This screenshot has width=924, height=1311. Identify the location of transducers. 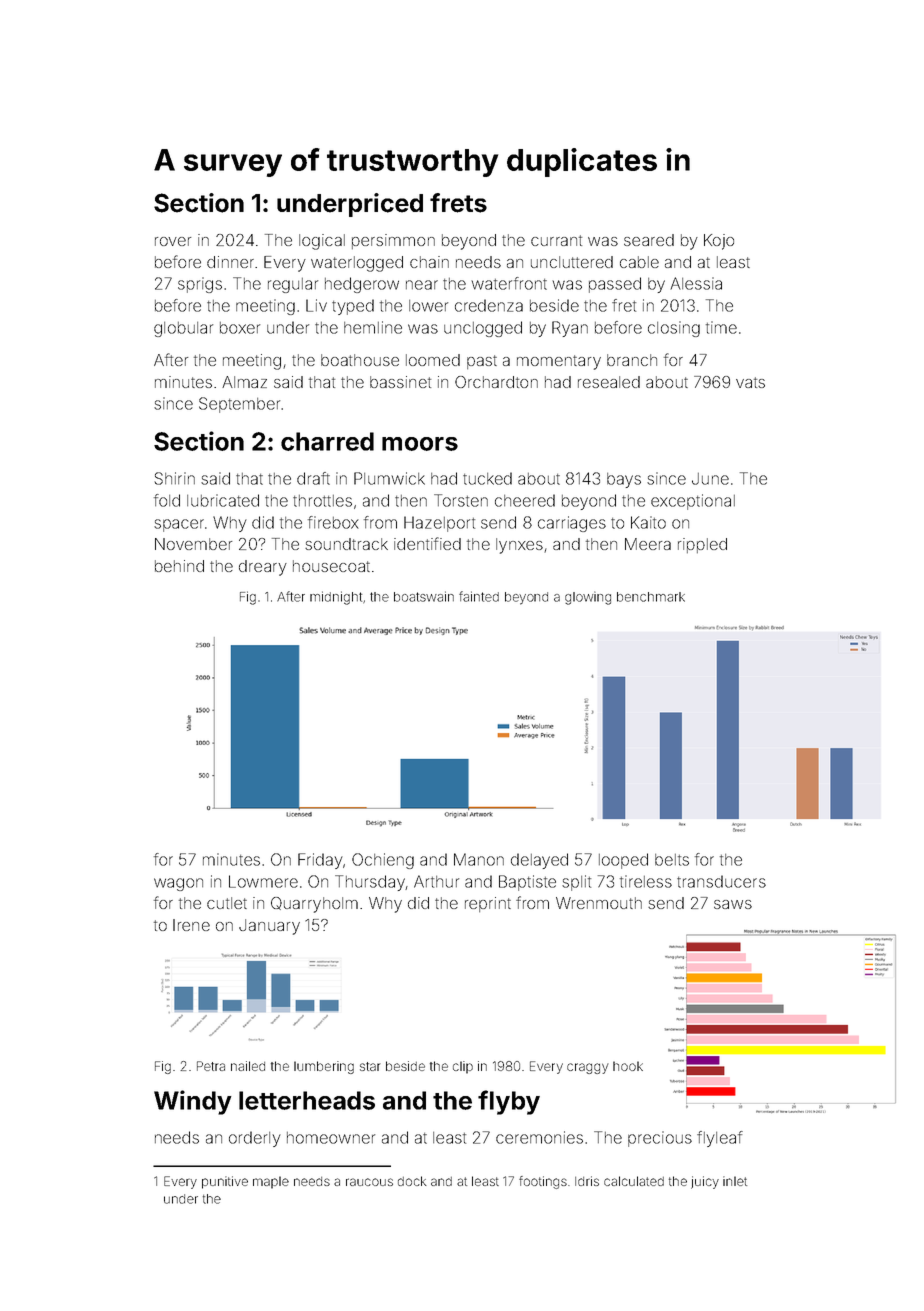
(721, 881).
